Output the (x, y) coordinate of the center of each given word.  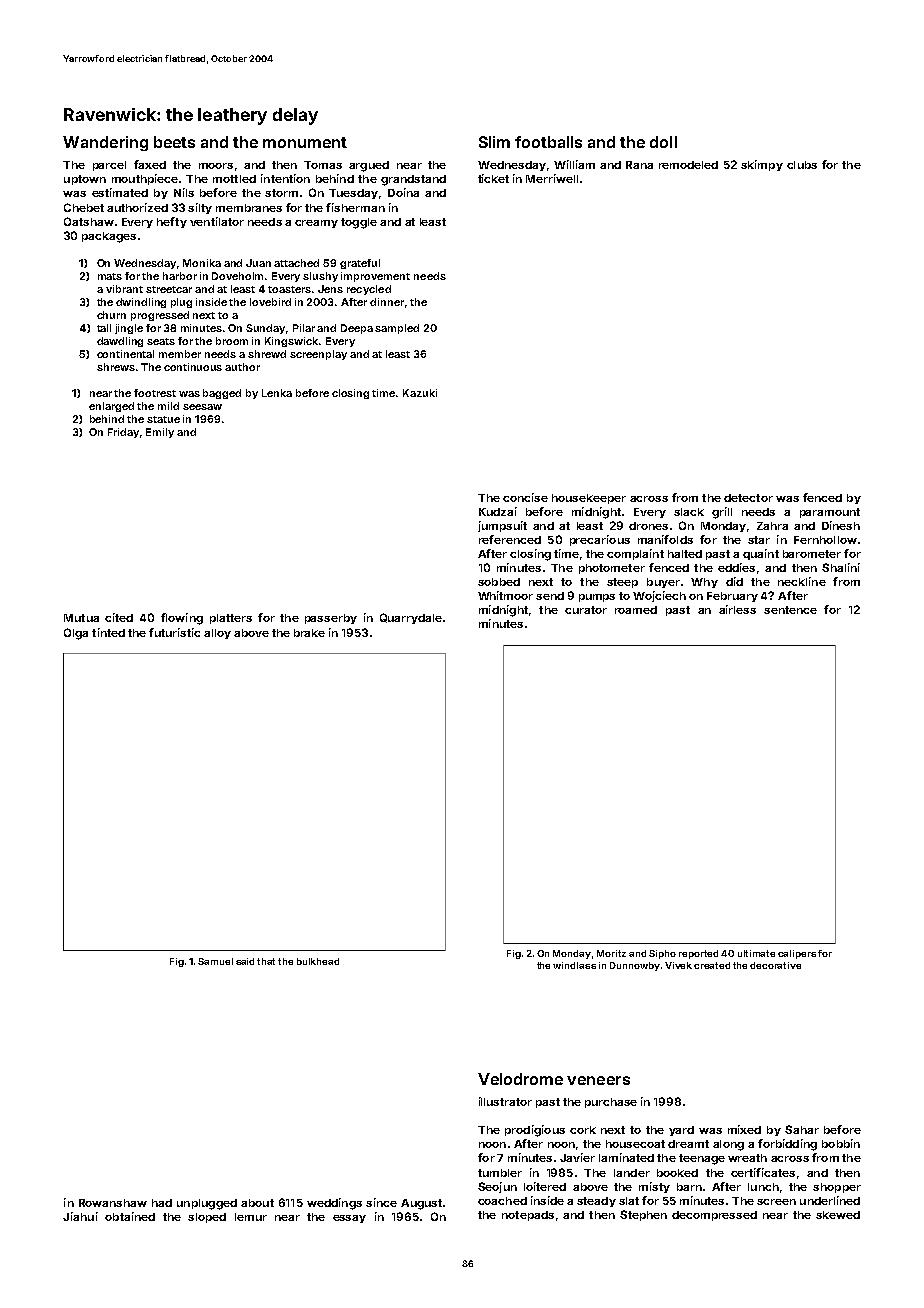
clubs (802, 165)
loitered (545, 1186)
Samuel (215, 961)
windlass (574, 965)
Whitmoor (505, 595)
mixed (744, 1129)
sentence (790, 610)
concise (525, 497)
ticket (493, 178)
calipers (797, 954)
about (257, 1203)
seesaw (202, 407)
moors (216, 166)
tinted (108, 632)
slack (689, 512)
